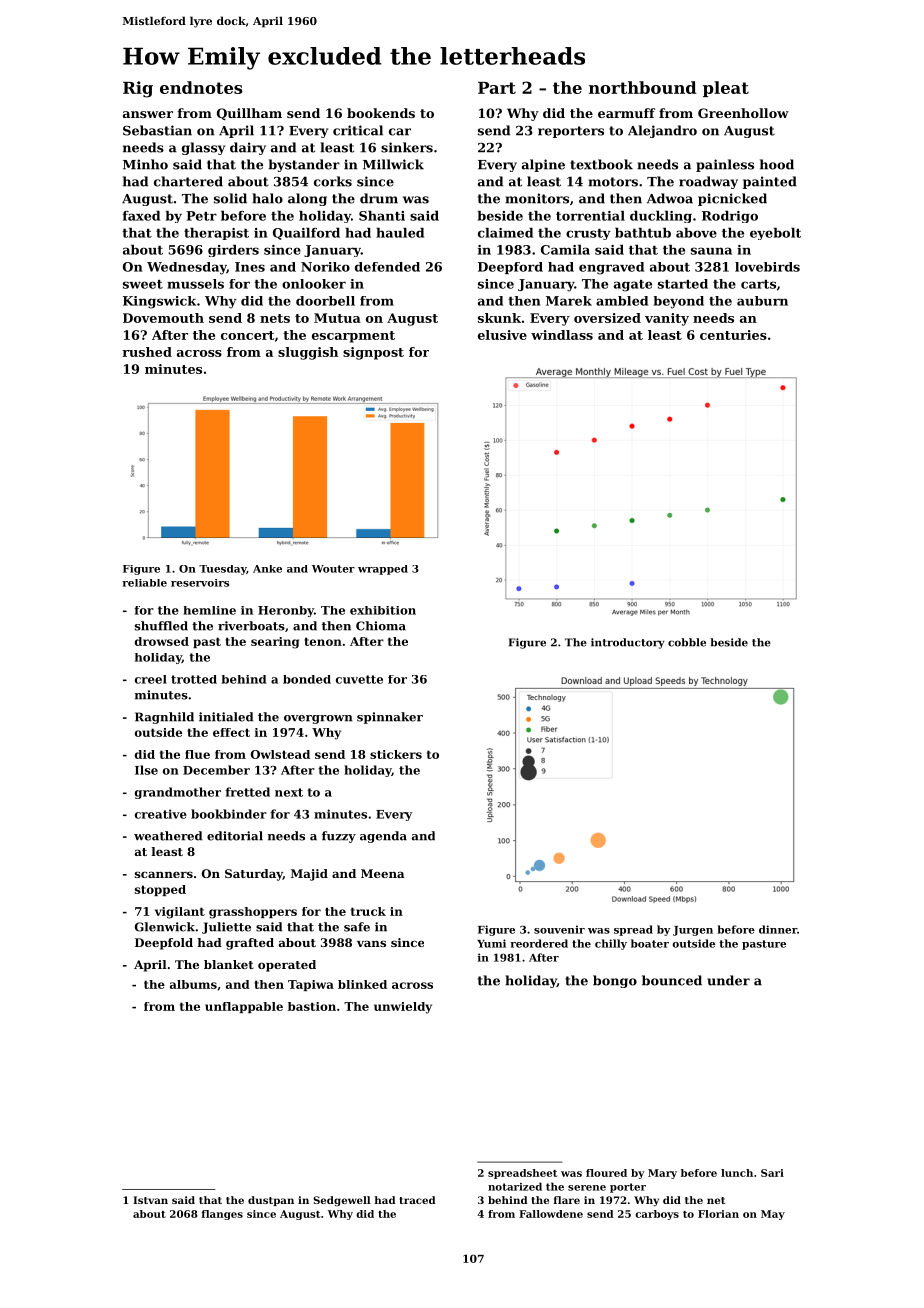 The height and width of the image is (1308, 924). Describe the element at coordinates (248, 148) in the image. I see `dairy` at that location.
